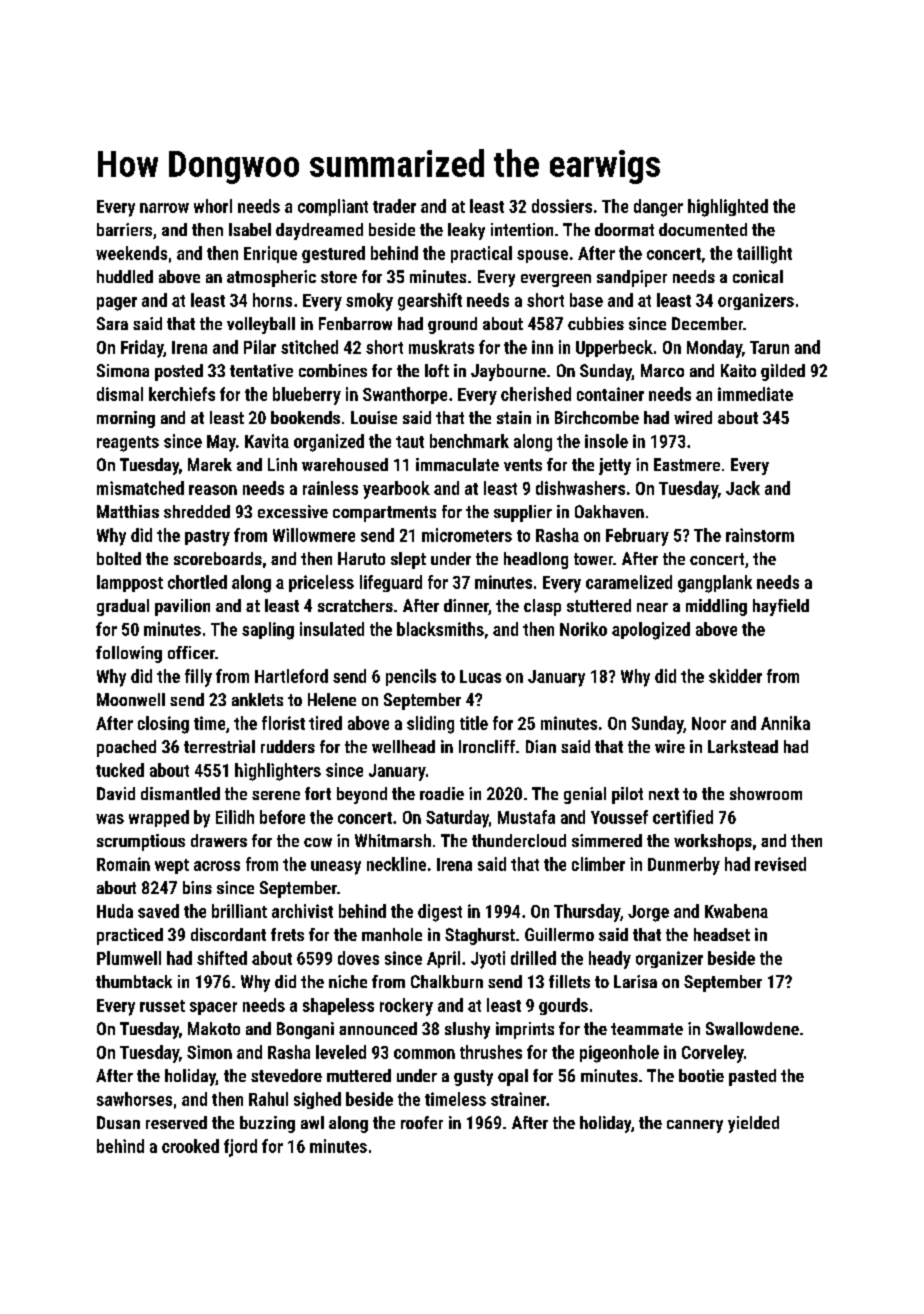  Describe the element at coordinates (124, 229) in the screenshot. I see `barriers` at that location.
